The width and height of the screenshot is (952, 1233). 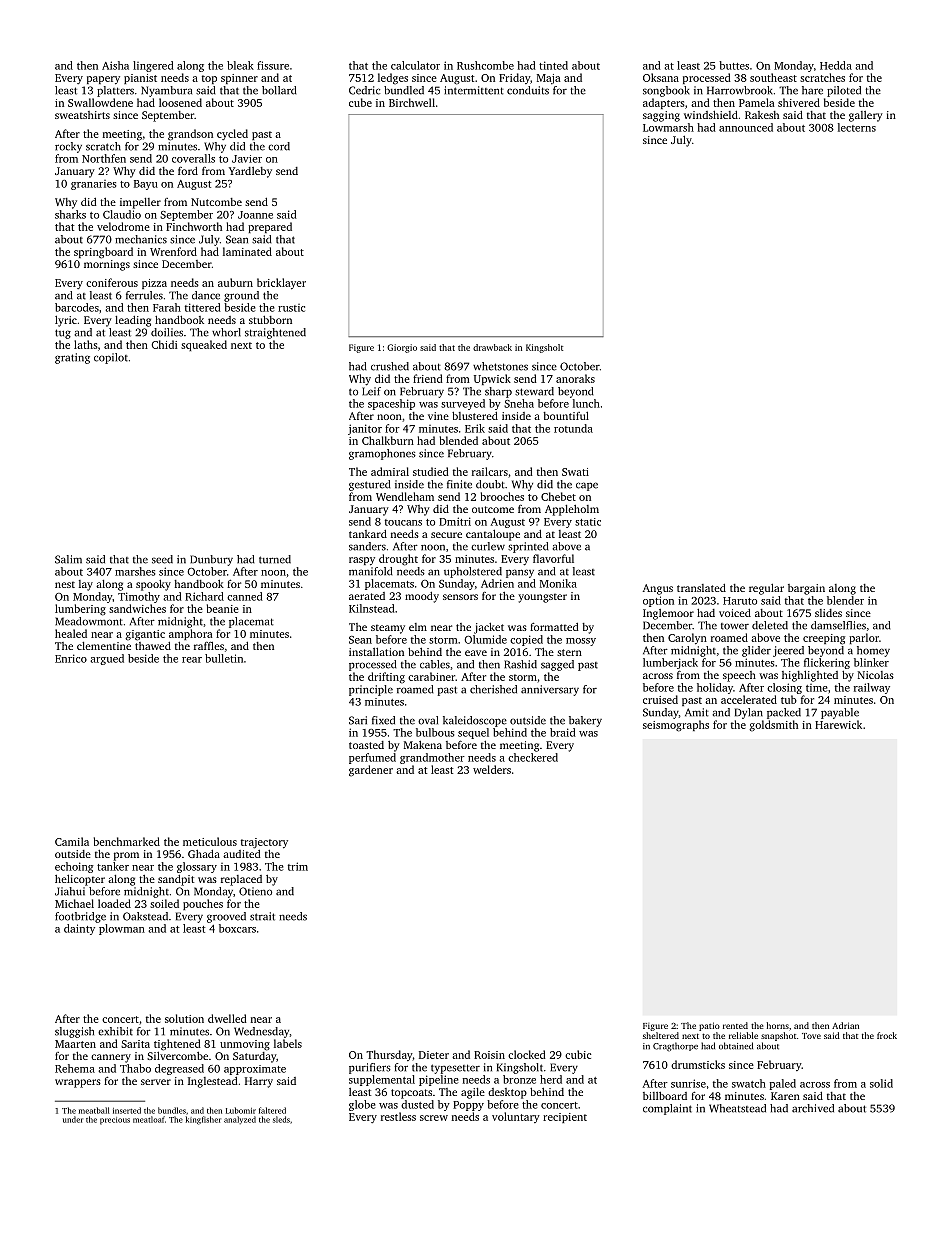 I want to click on goldsmith, so click(x=773, y=726).
